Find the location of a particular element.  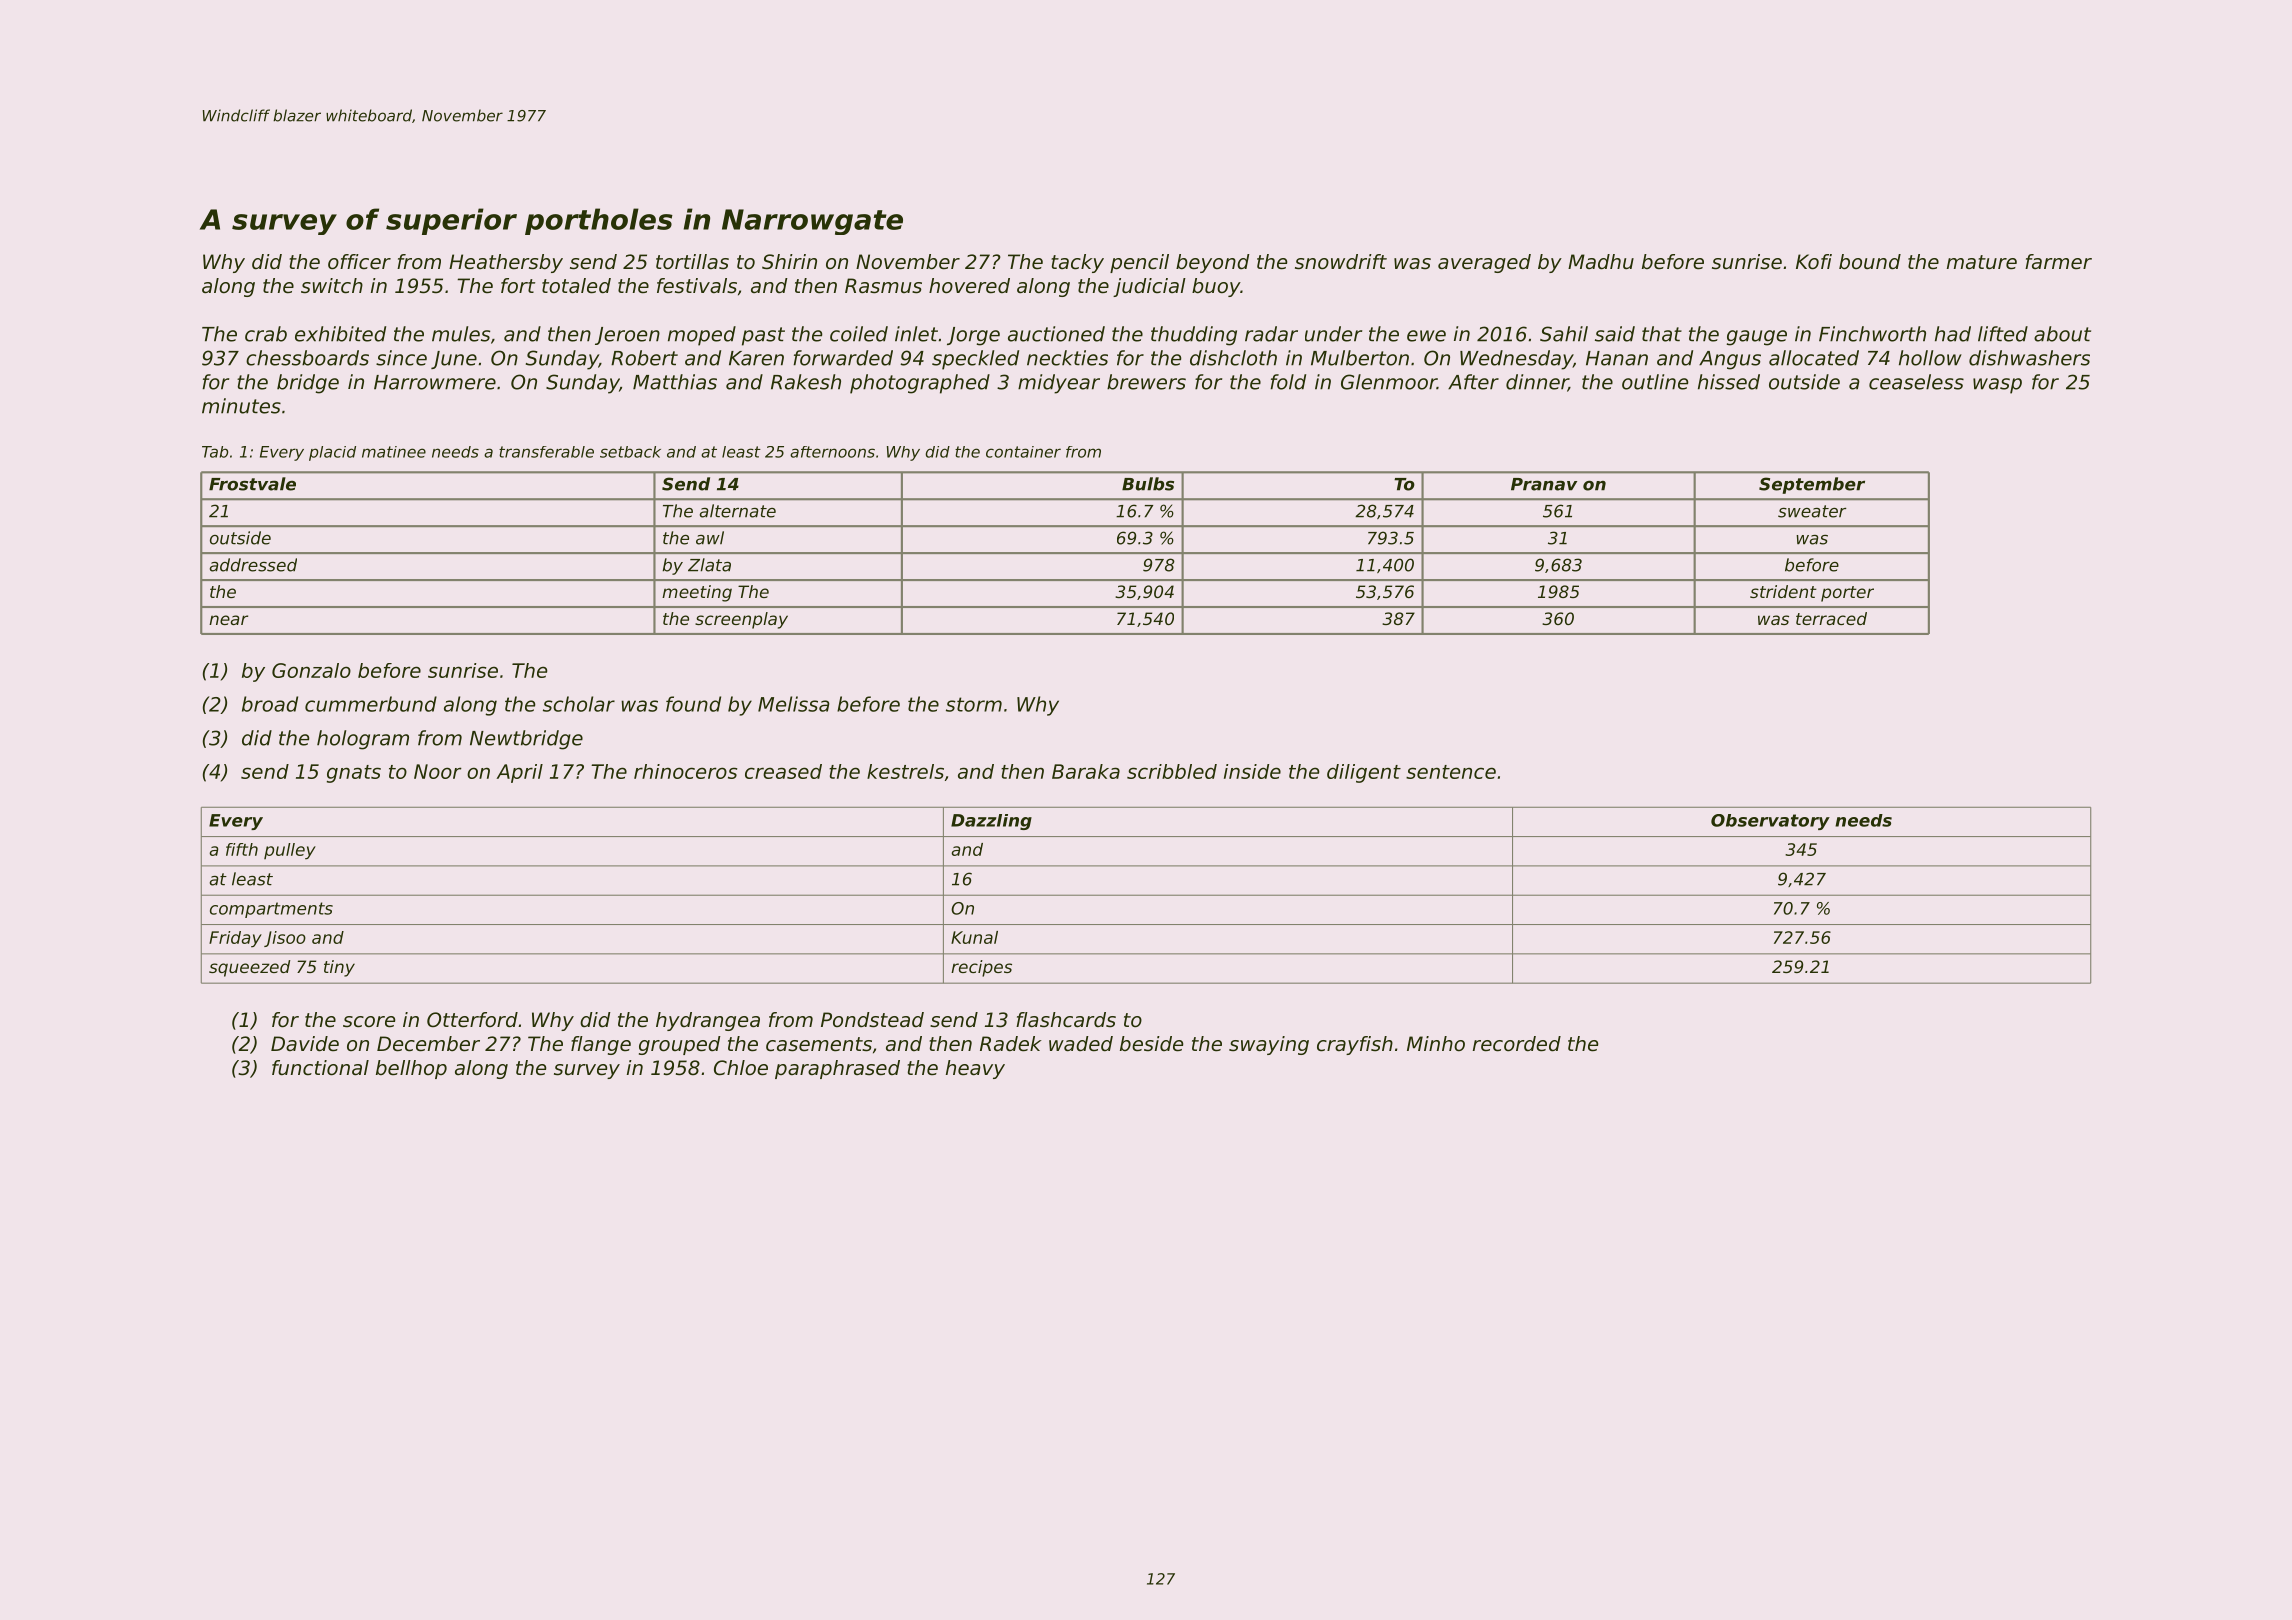

alternate is located at coordinates (737, 511).
